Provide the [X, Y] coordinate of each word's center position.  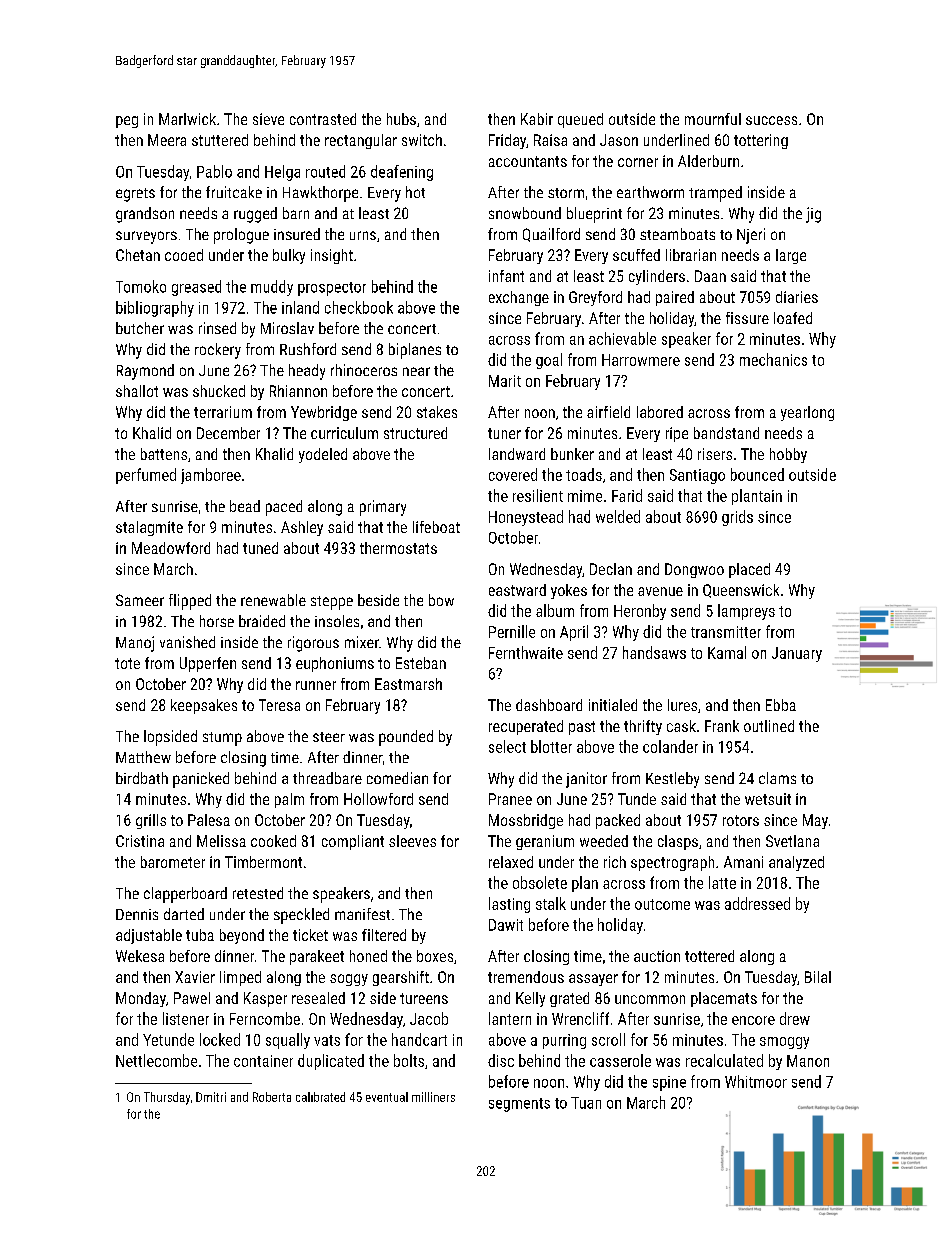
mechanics [773, 359]
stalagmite [149, 528]
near [416, 371]
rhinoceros [364, 370]
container [263, 1061]
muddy [272, 288]
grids [737, 518]
